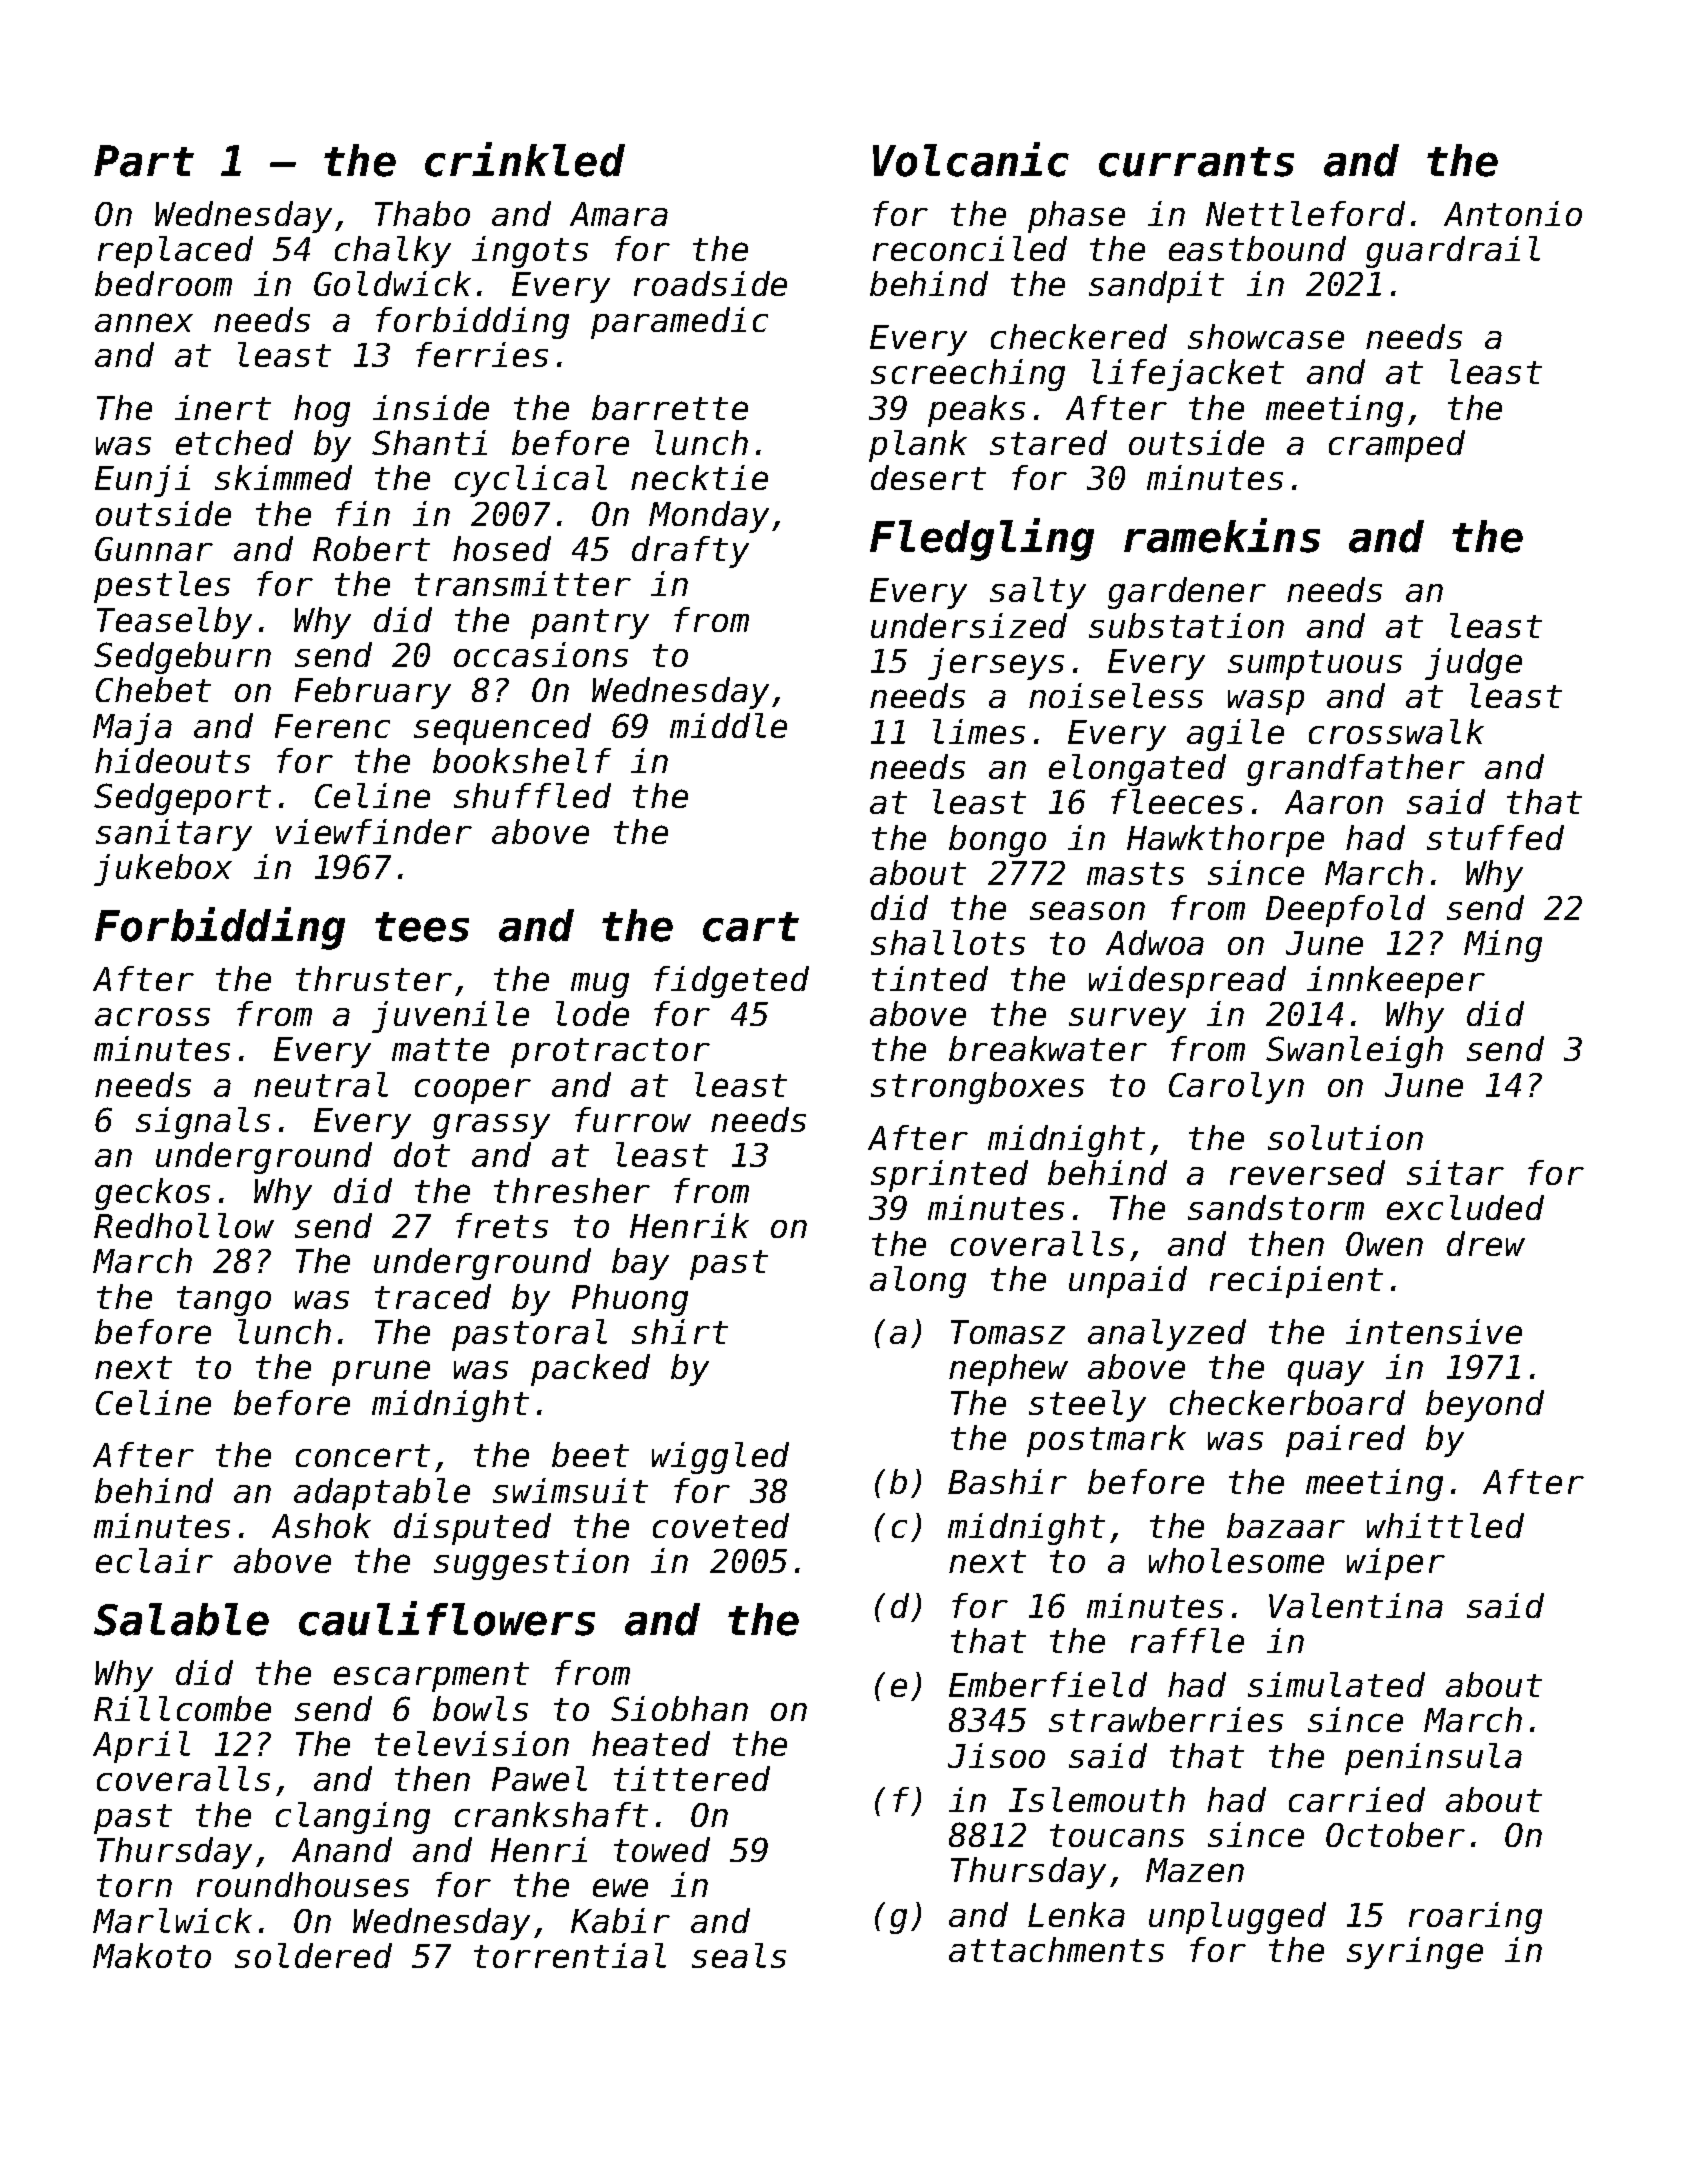 The width and height of the screenshot is (1683, 2178). Describe the element at coordinates (949, 1176) in the screenshot. I see `sprinted` at that location.
